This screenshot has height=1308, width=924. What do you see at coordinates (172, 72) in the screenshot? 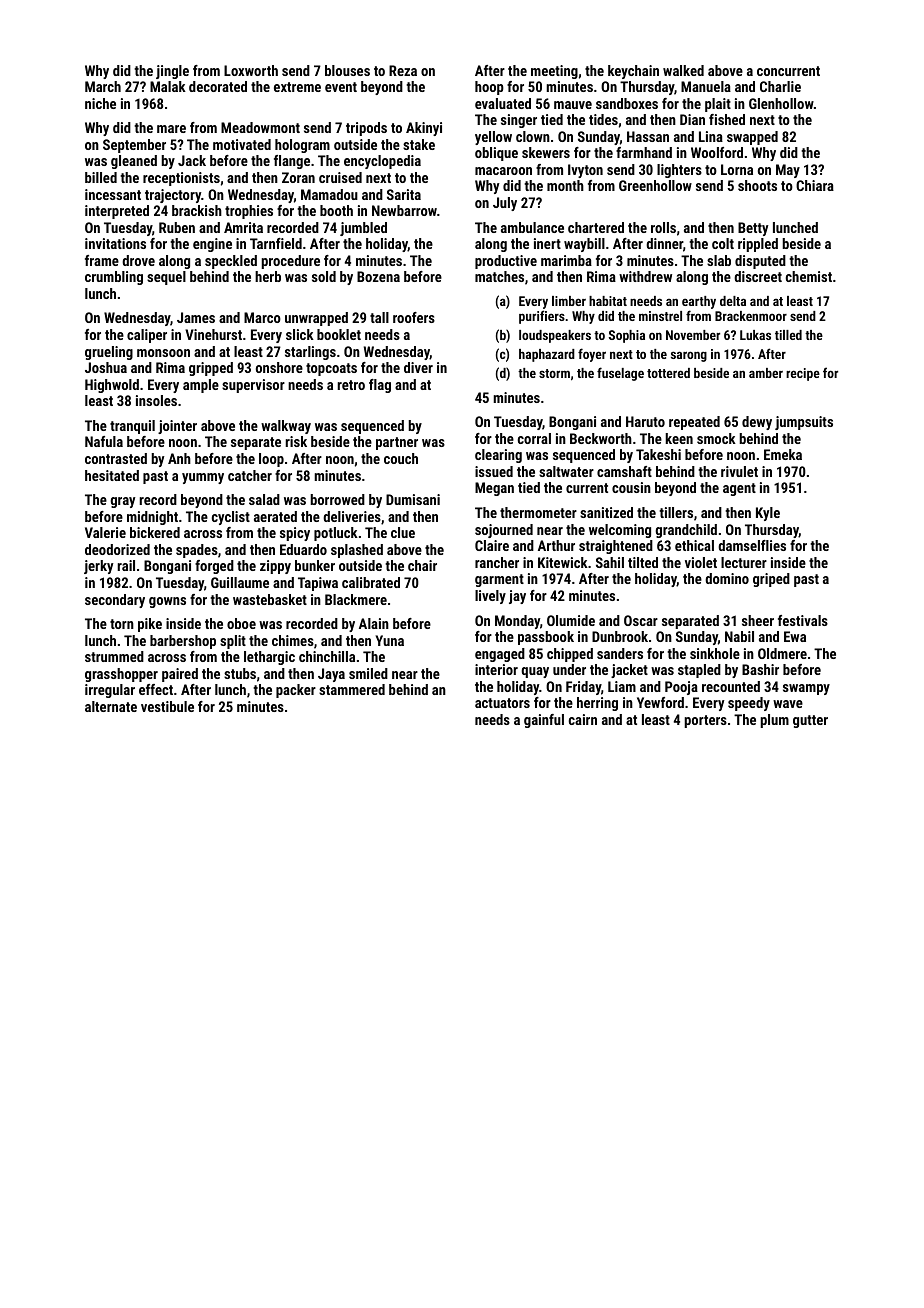
I see `jingle` at bounding box center [172, 72].
